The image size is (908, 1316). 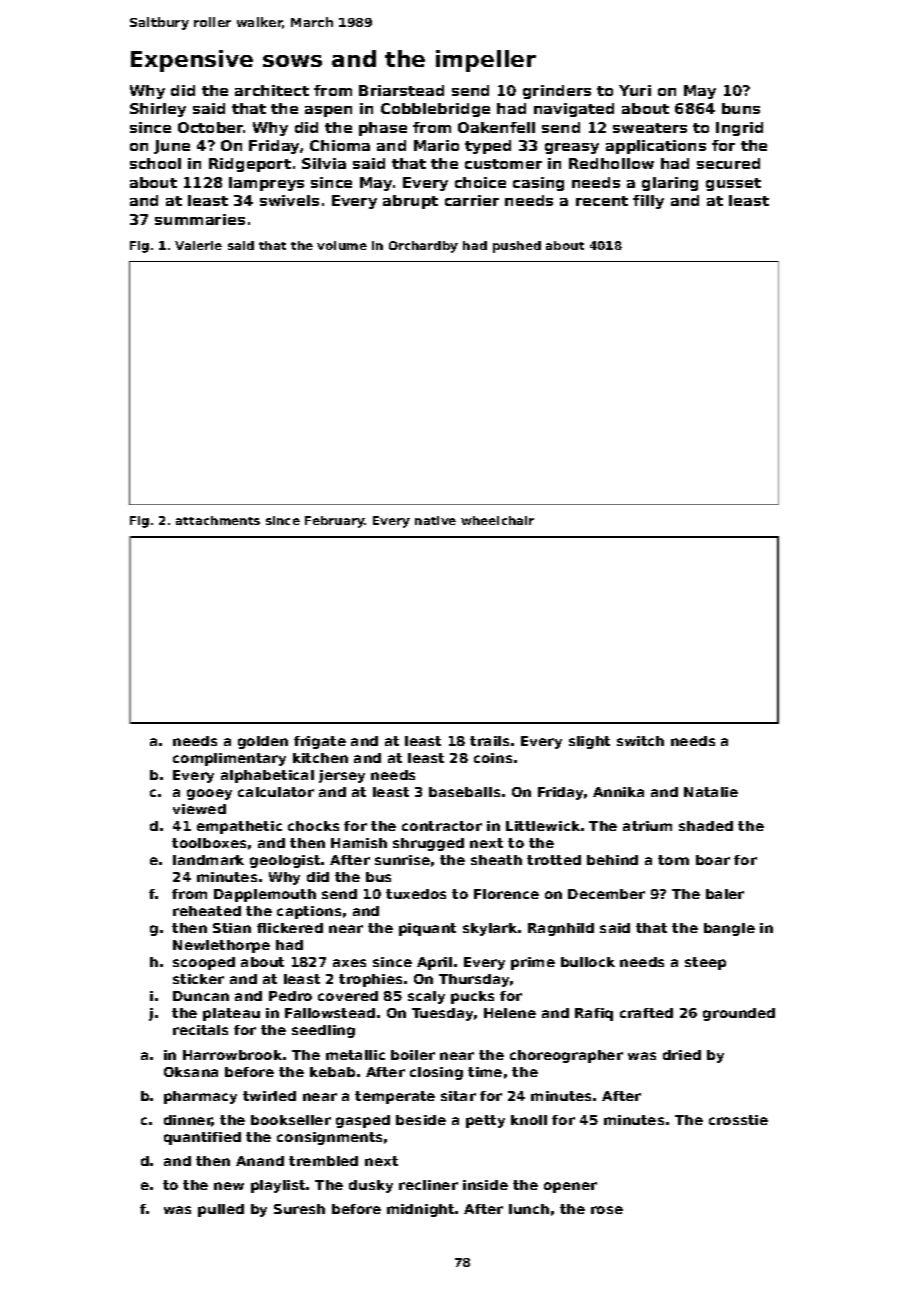 What do you see at coordinates (191, 1072) in the screenshot?
I see `Oksana` at bounding box center [191, 1072].
